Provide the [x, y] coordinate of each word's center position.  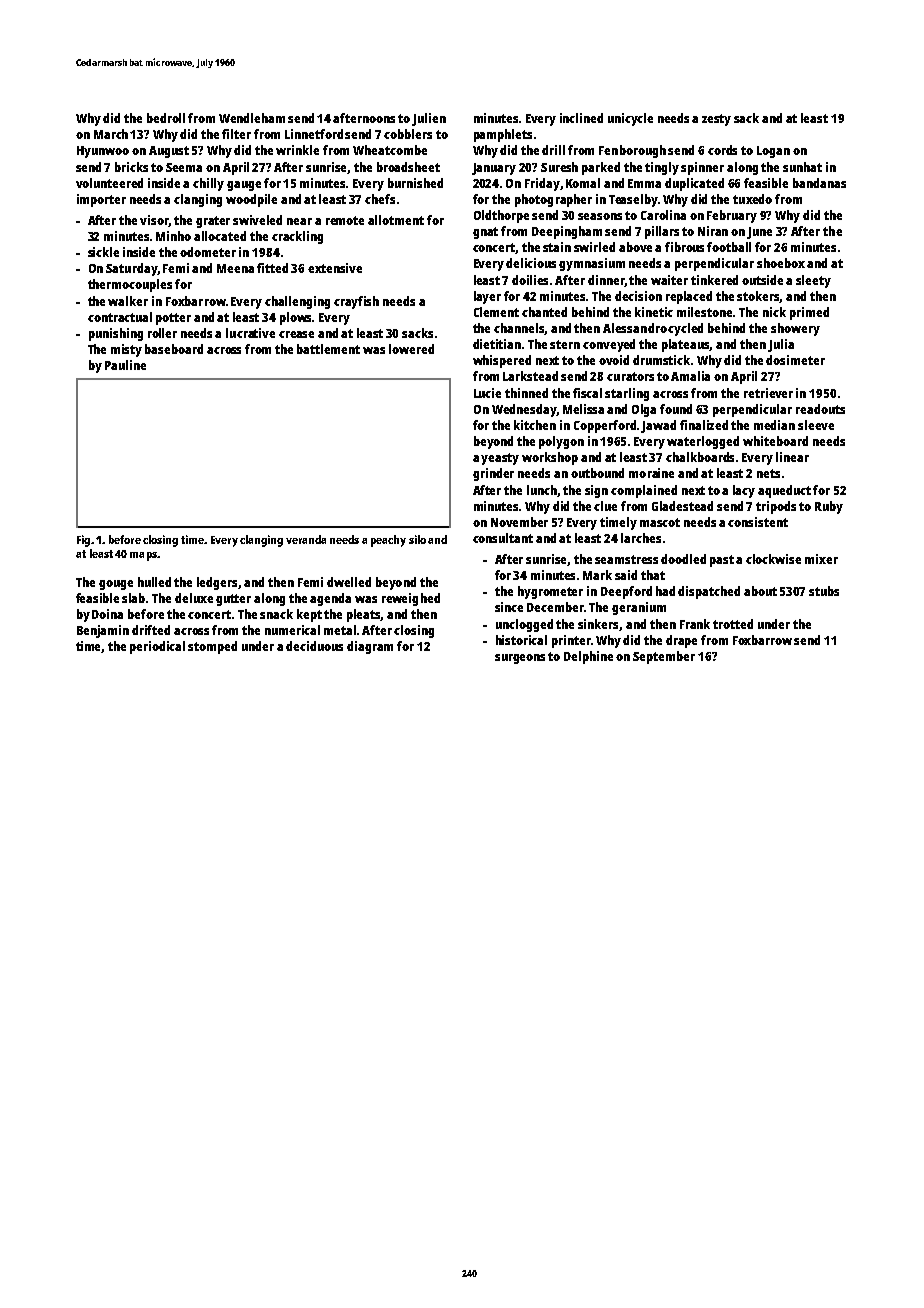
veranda [306, 539]
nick [774, 312]
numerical [292, 630]
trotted [733, 624]
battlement [328, 349]
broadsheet [408, 167]
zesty [716, 120]
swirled [594, 247]
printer [571, 641]
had [665, 591]
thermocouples [130, 285]
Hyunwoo [103, 152]
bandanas [819, 183]
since [509, 607]
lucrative [250, 333]
